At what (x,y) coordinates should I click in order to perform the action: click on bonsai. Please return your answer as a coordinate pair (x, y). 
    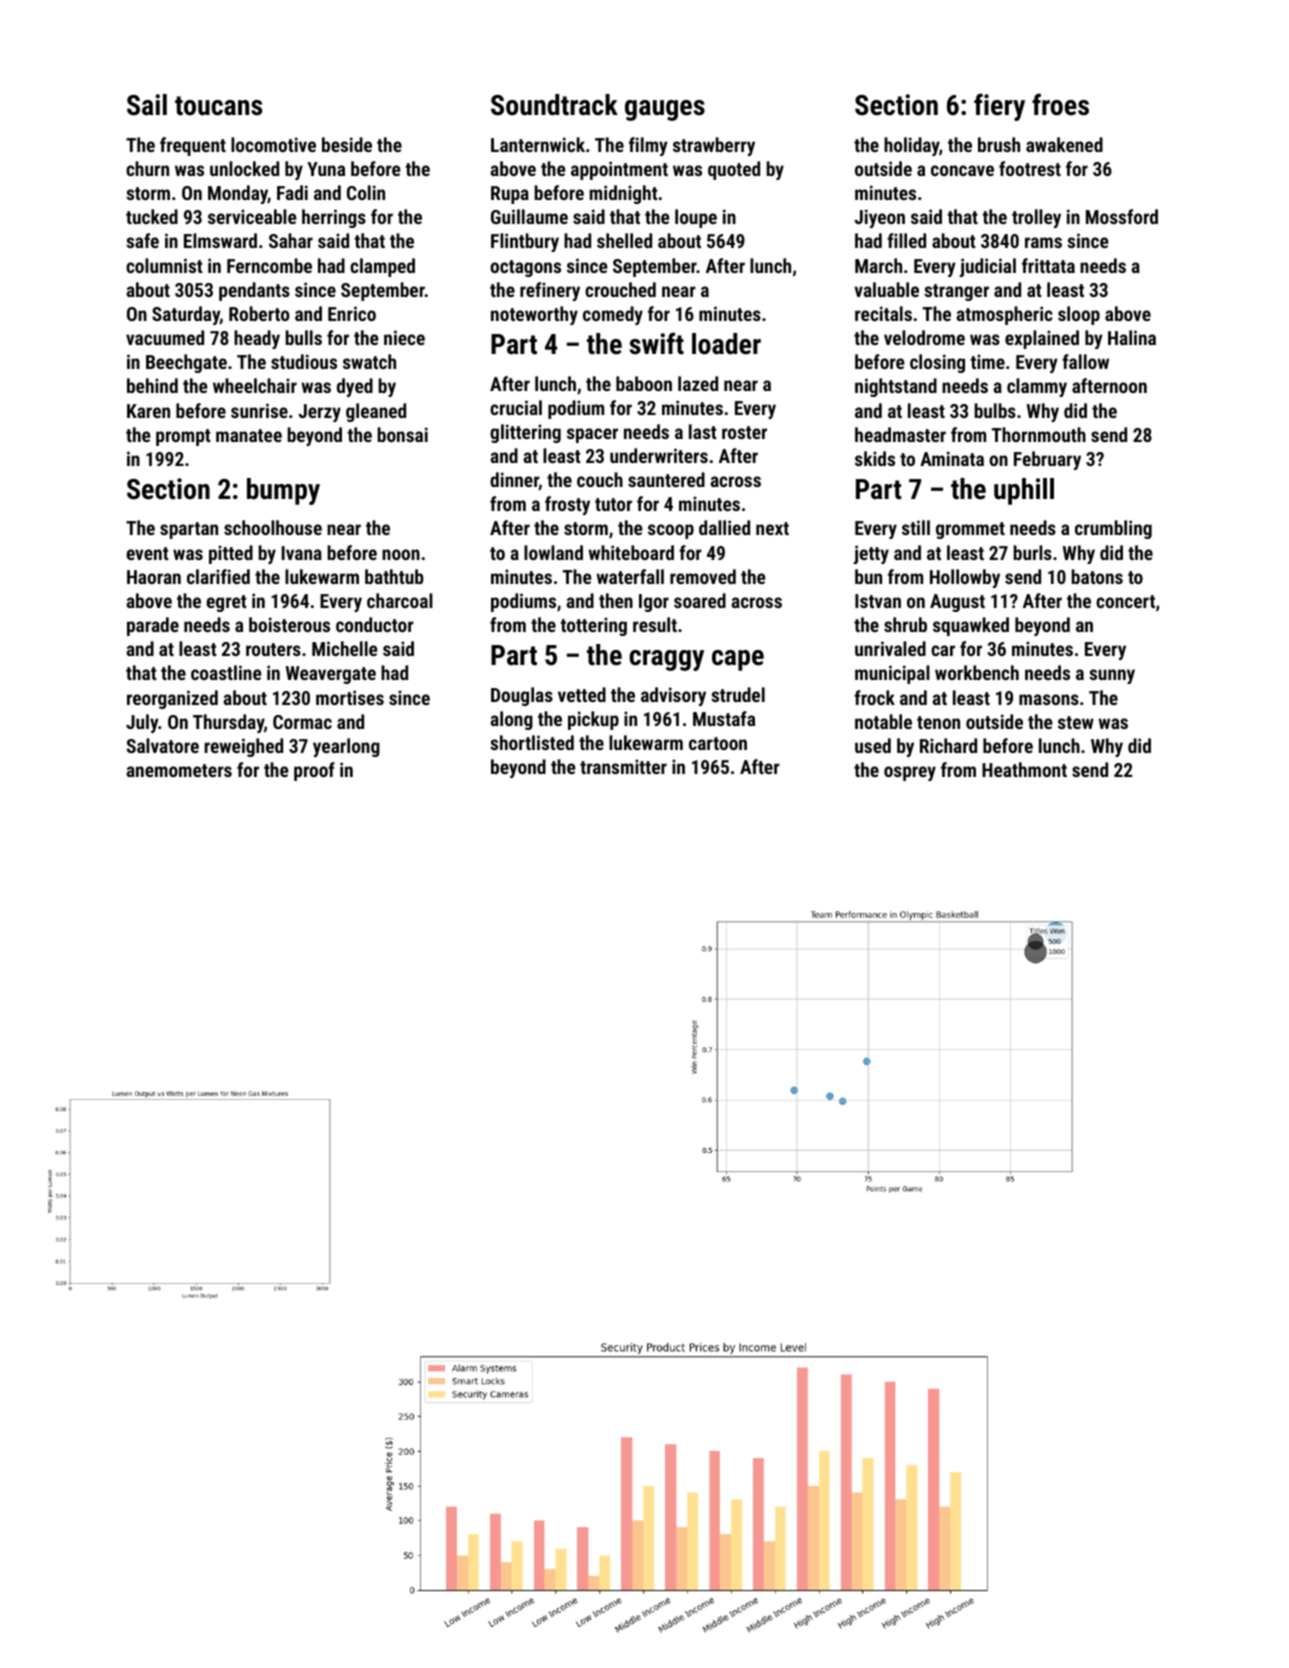
    Looking at the image, I should click on (402, 434).
